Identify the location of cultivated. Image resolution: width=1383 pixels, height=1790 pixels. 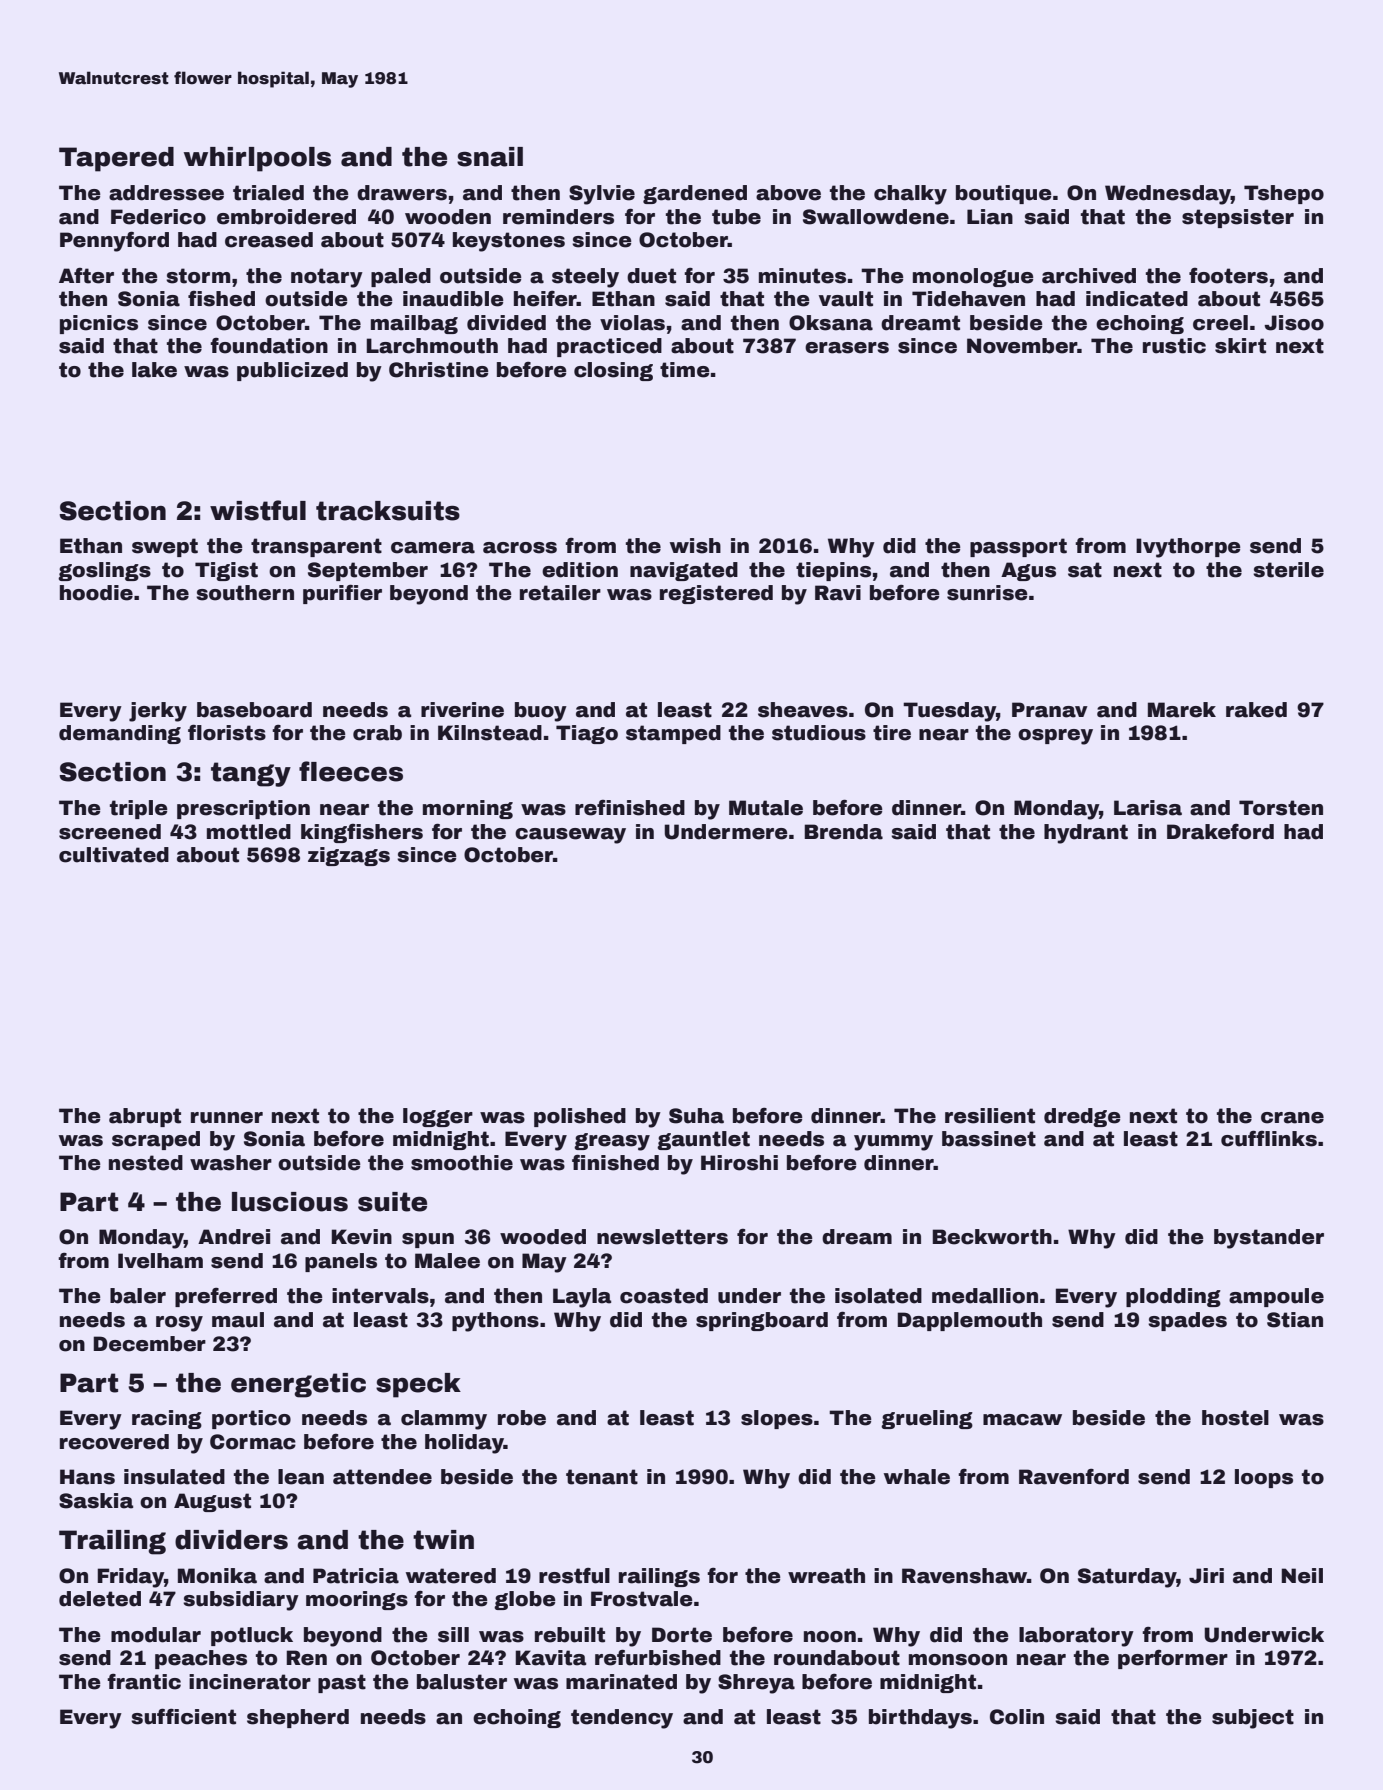
(114, 855).
